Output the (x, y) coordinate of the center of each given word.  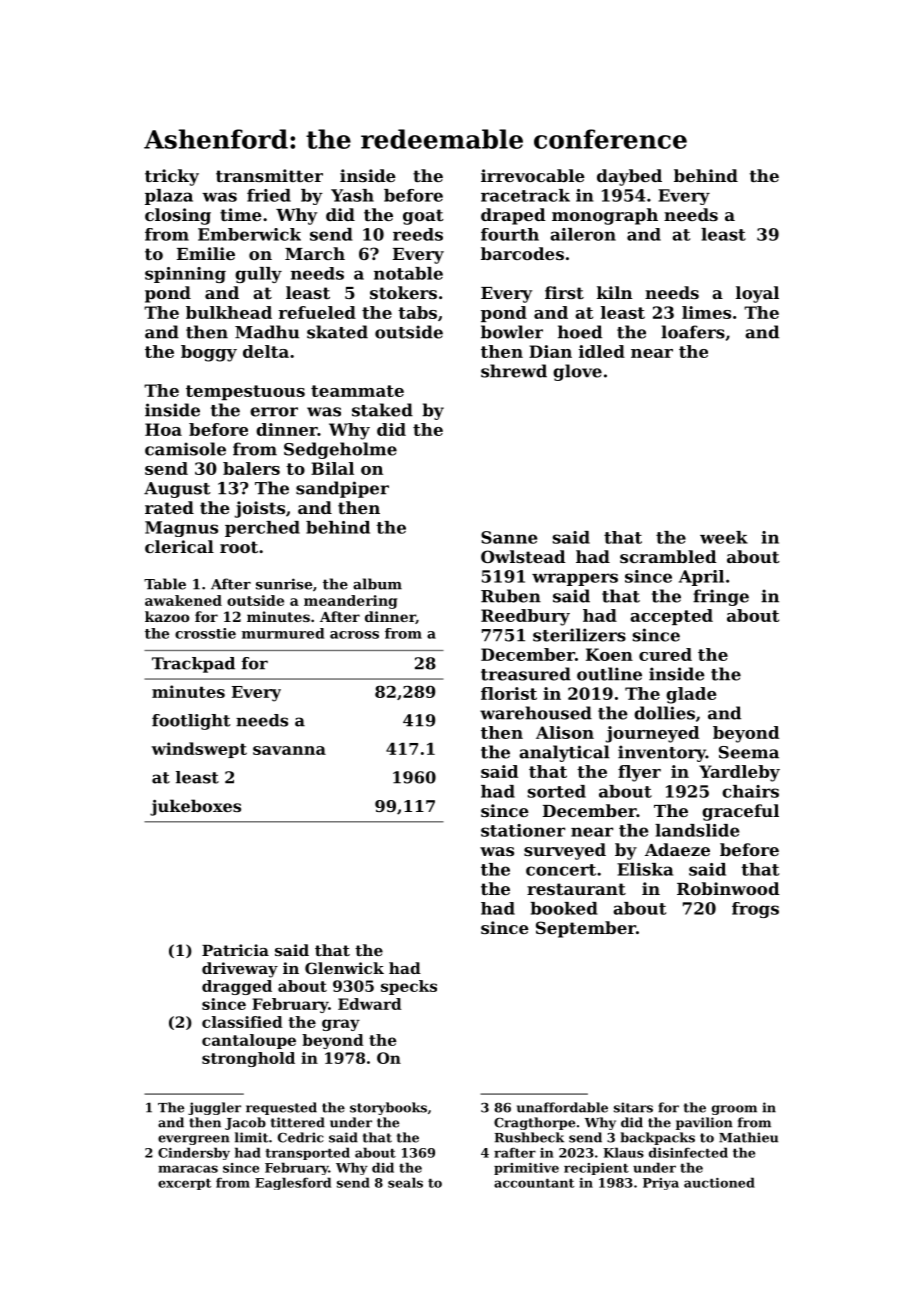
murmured (283, 633)
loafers (693, 332)
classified (242, 1022)
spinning (185, 275)
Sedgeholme (340, 450)
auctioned (719, 1182)
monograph (605, 216)
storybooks (388, 1108)
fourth (510, 234)
